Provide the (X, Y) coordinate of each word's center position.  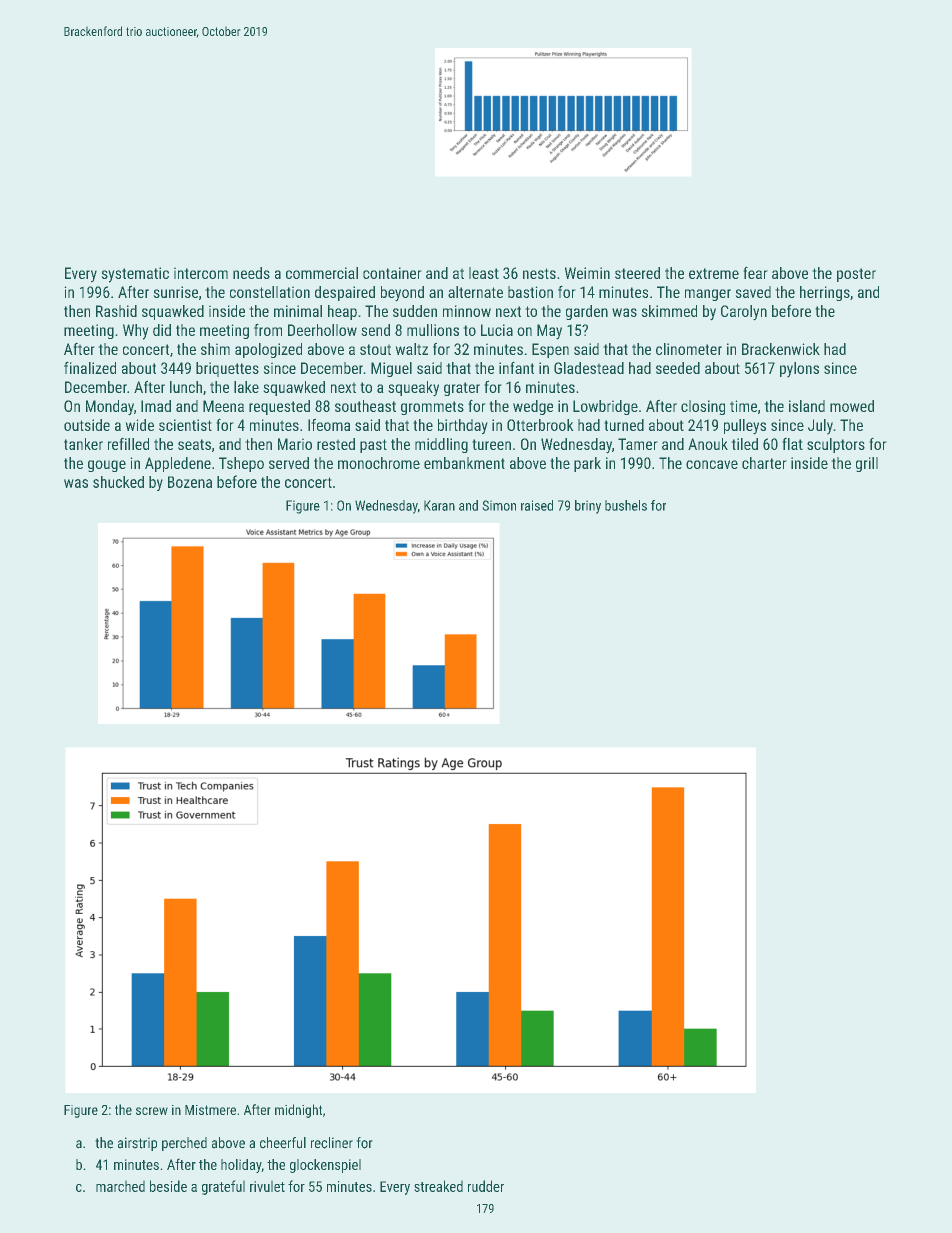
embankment (464, 463)
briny (588, 507)
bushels (626, 505)
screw (152, 1111)
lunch (186, 387)
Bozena (190, 482)
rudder (486, 1186)
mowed (852, 406)
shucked (118, 482)
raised (537, 505)
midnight (298, 1111)
